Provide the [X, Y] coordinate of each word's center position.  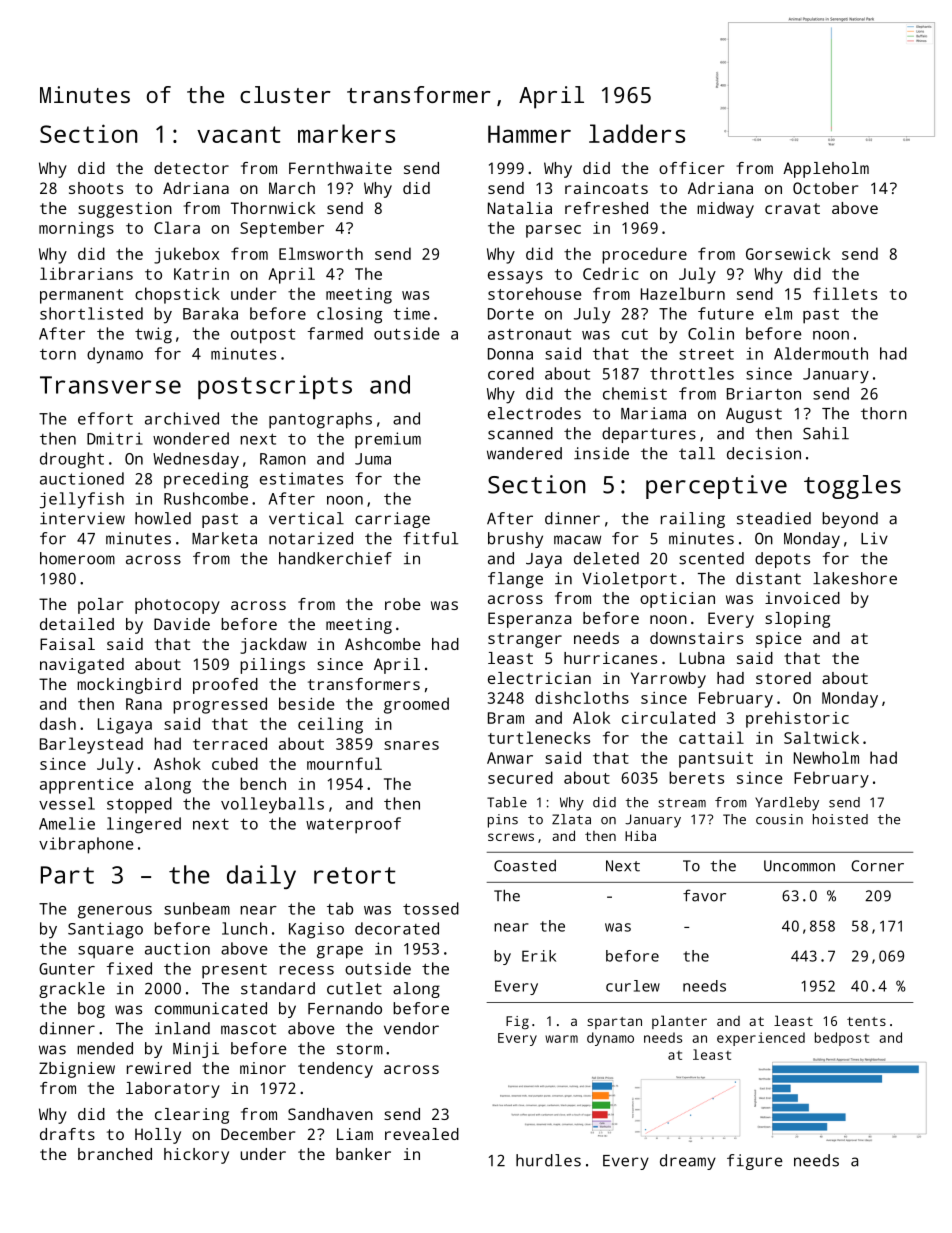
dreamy [688, 1162]
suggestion [125, 210]
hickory [196, 1156]
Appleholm [826, 170]
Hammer [529, 134]
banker [363, 1154]
